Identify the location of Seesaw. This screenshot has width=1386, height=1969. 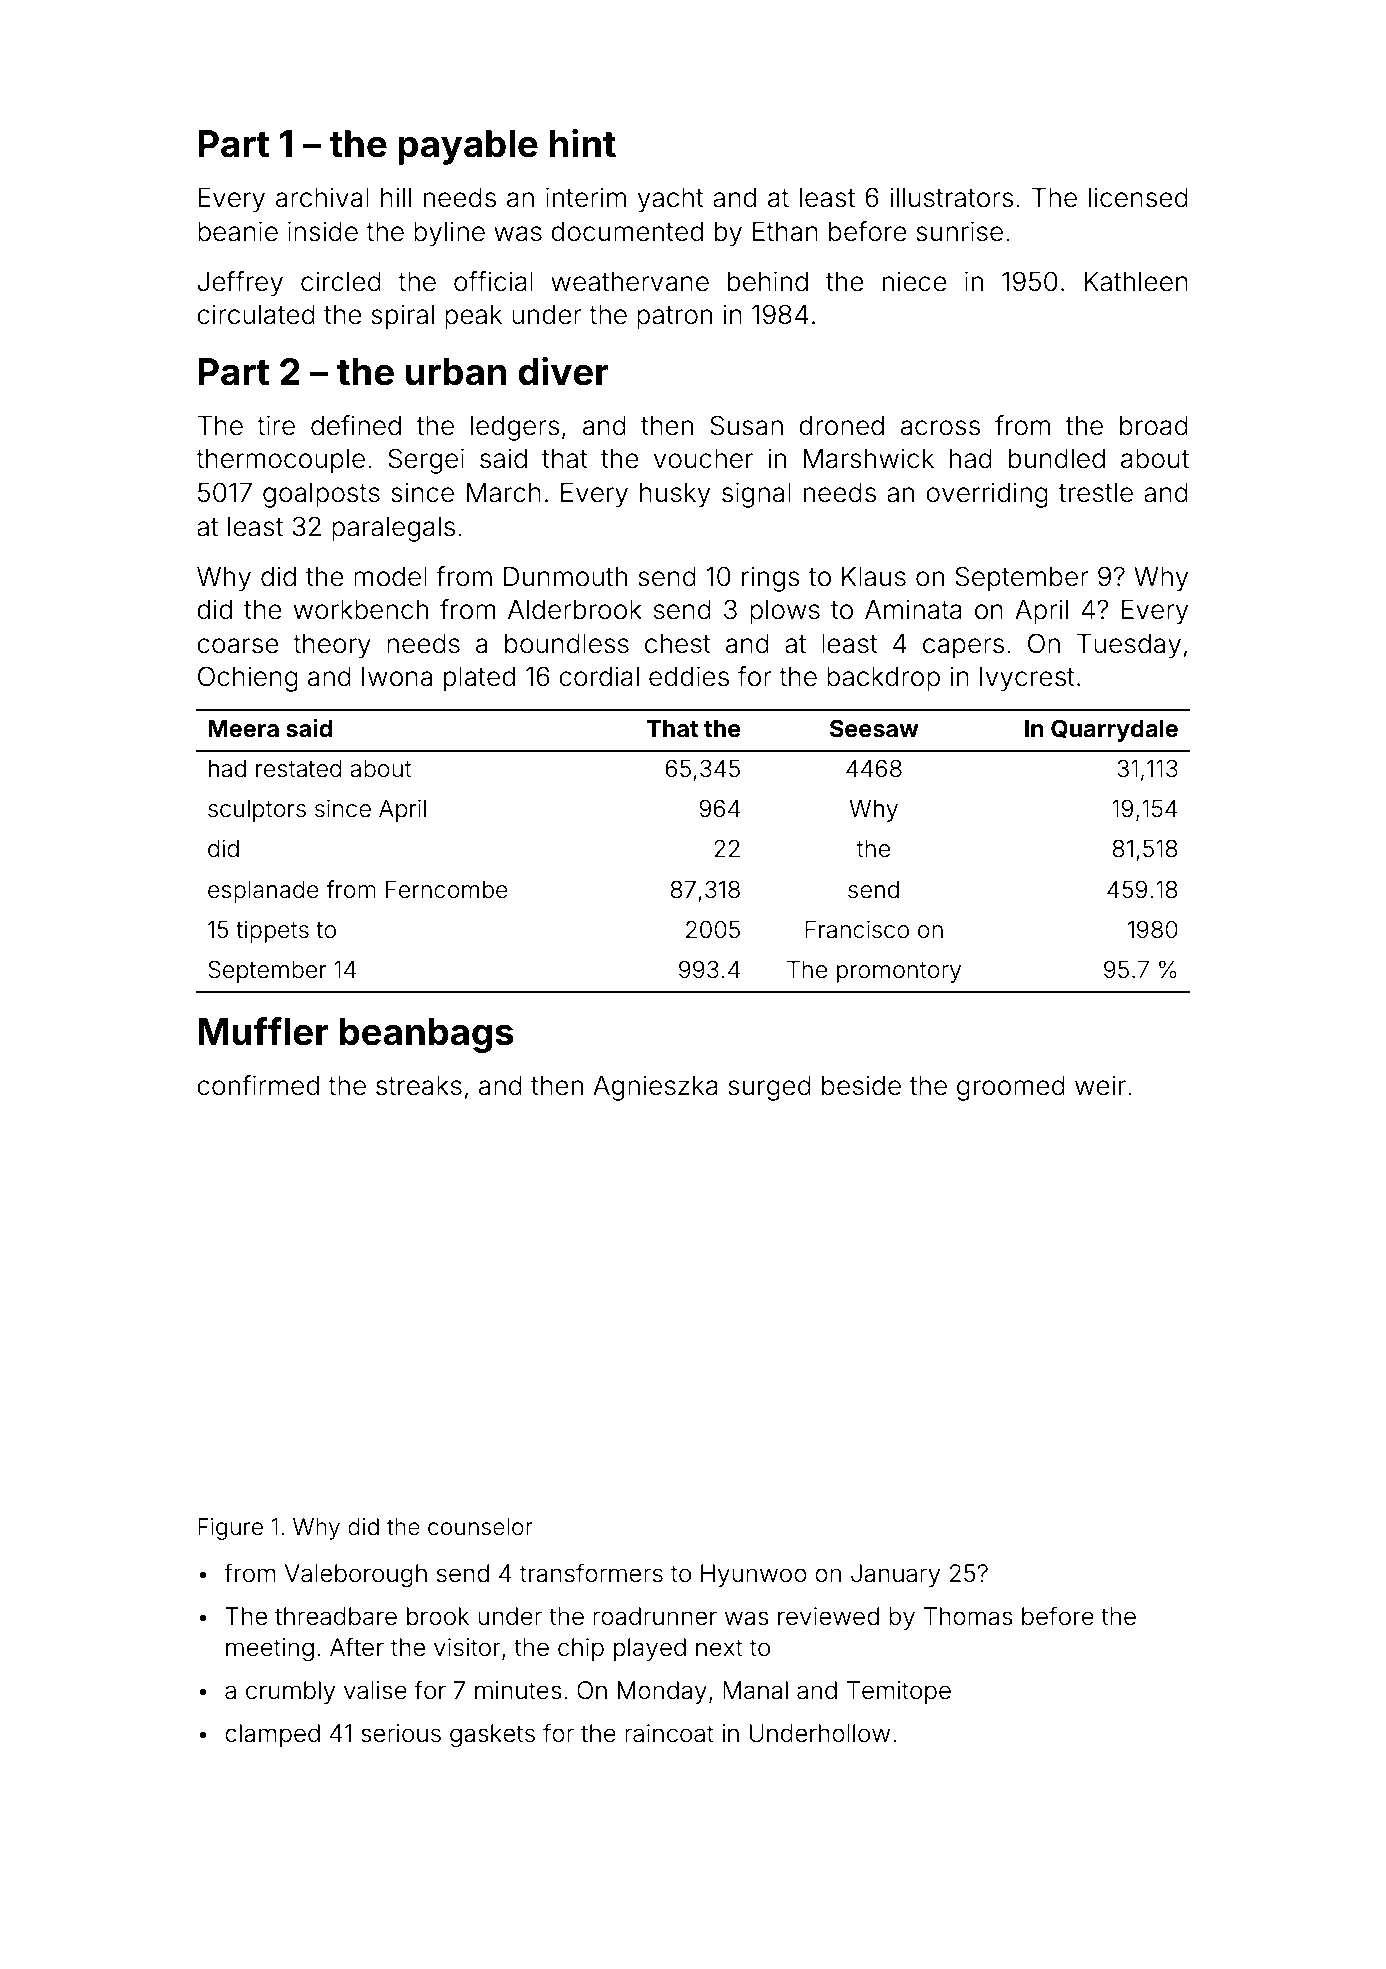
(874, 728).
